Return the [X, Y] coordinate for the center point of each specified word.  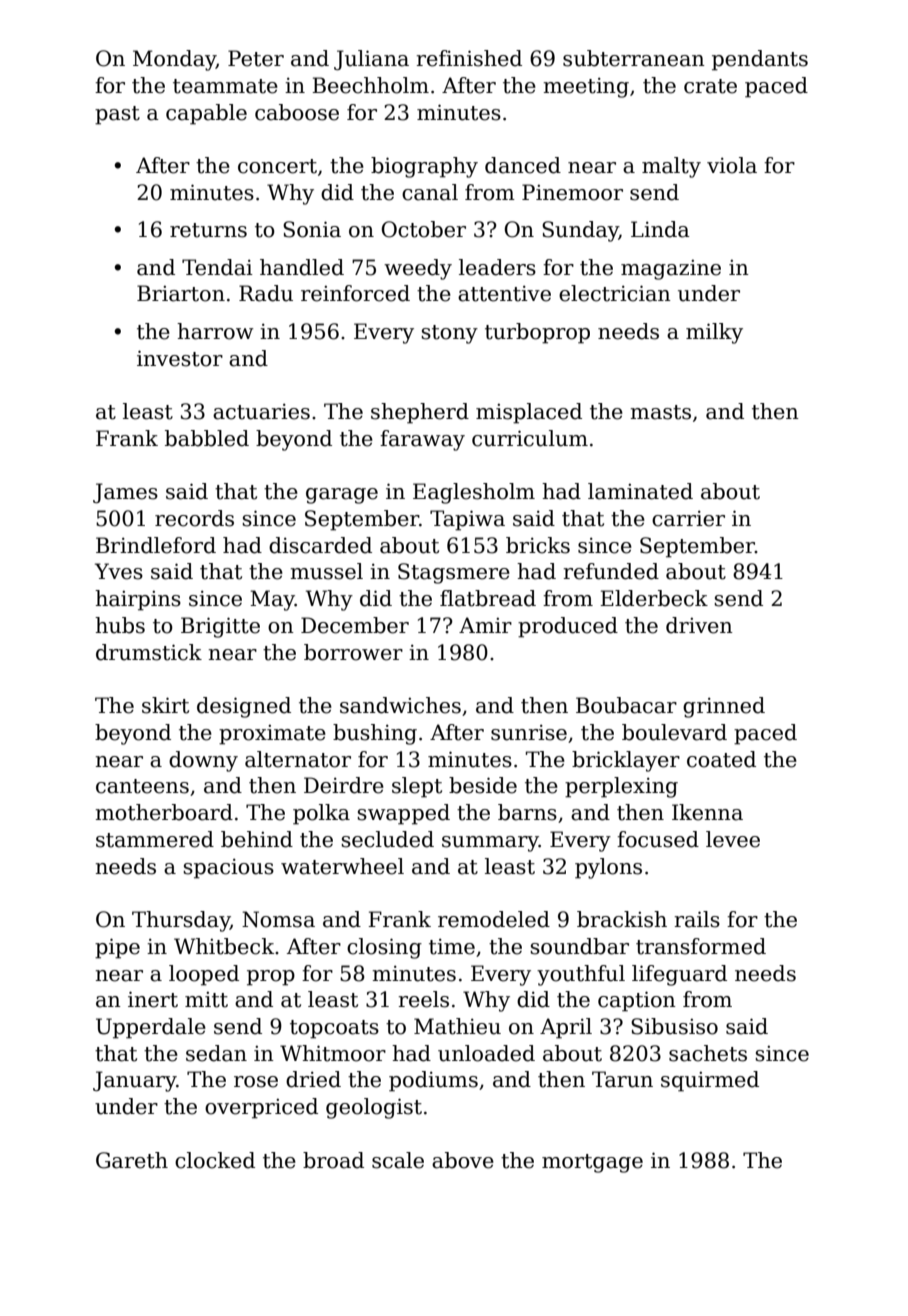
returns [208, 230]
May [272, 600]
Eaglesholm [474, 493]
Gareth [132, 1160]
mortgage [592, 1163]
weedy [418, 269]
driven [699, 625]
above [463, 1160]
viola [732, 165]
